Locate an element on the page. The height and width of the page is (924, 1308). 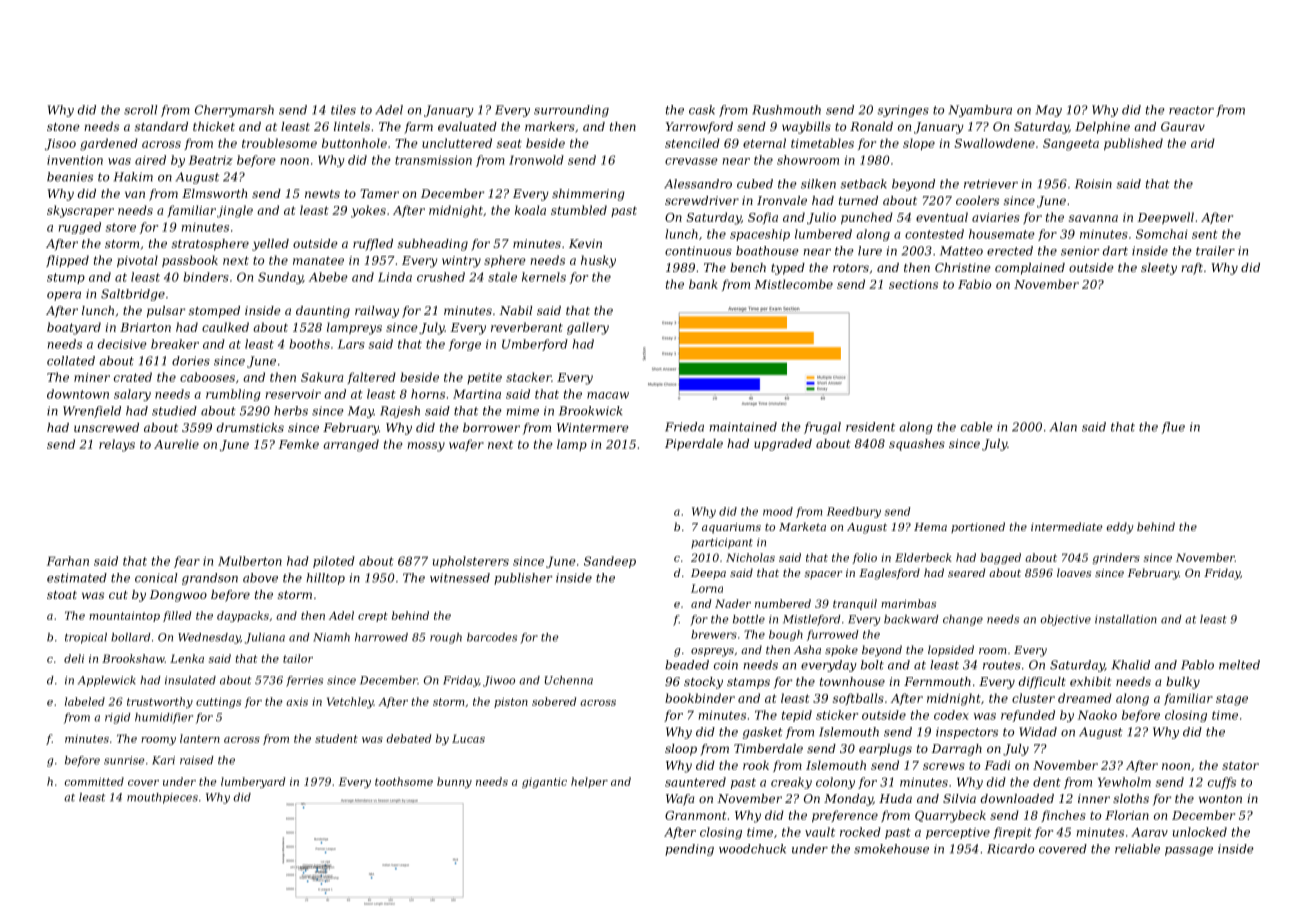
bank is located at coordinates (703, 284).
